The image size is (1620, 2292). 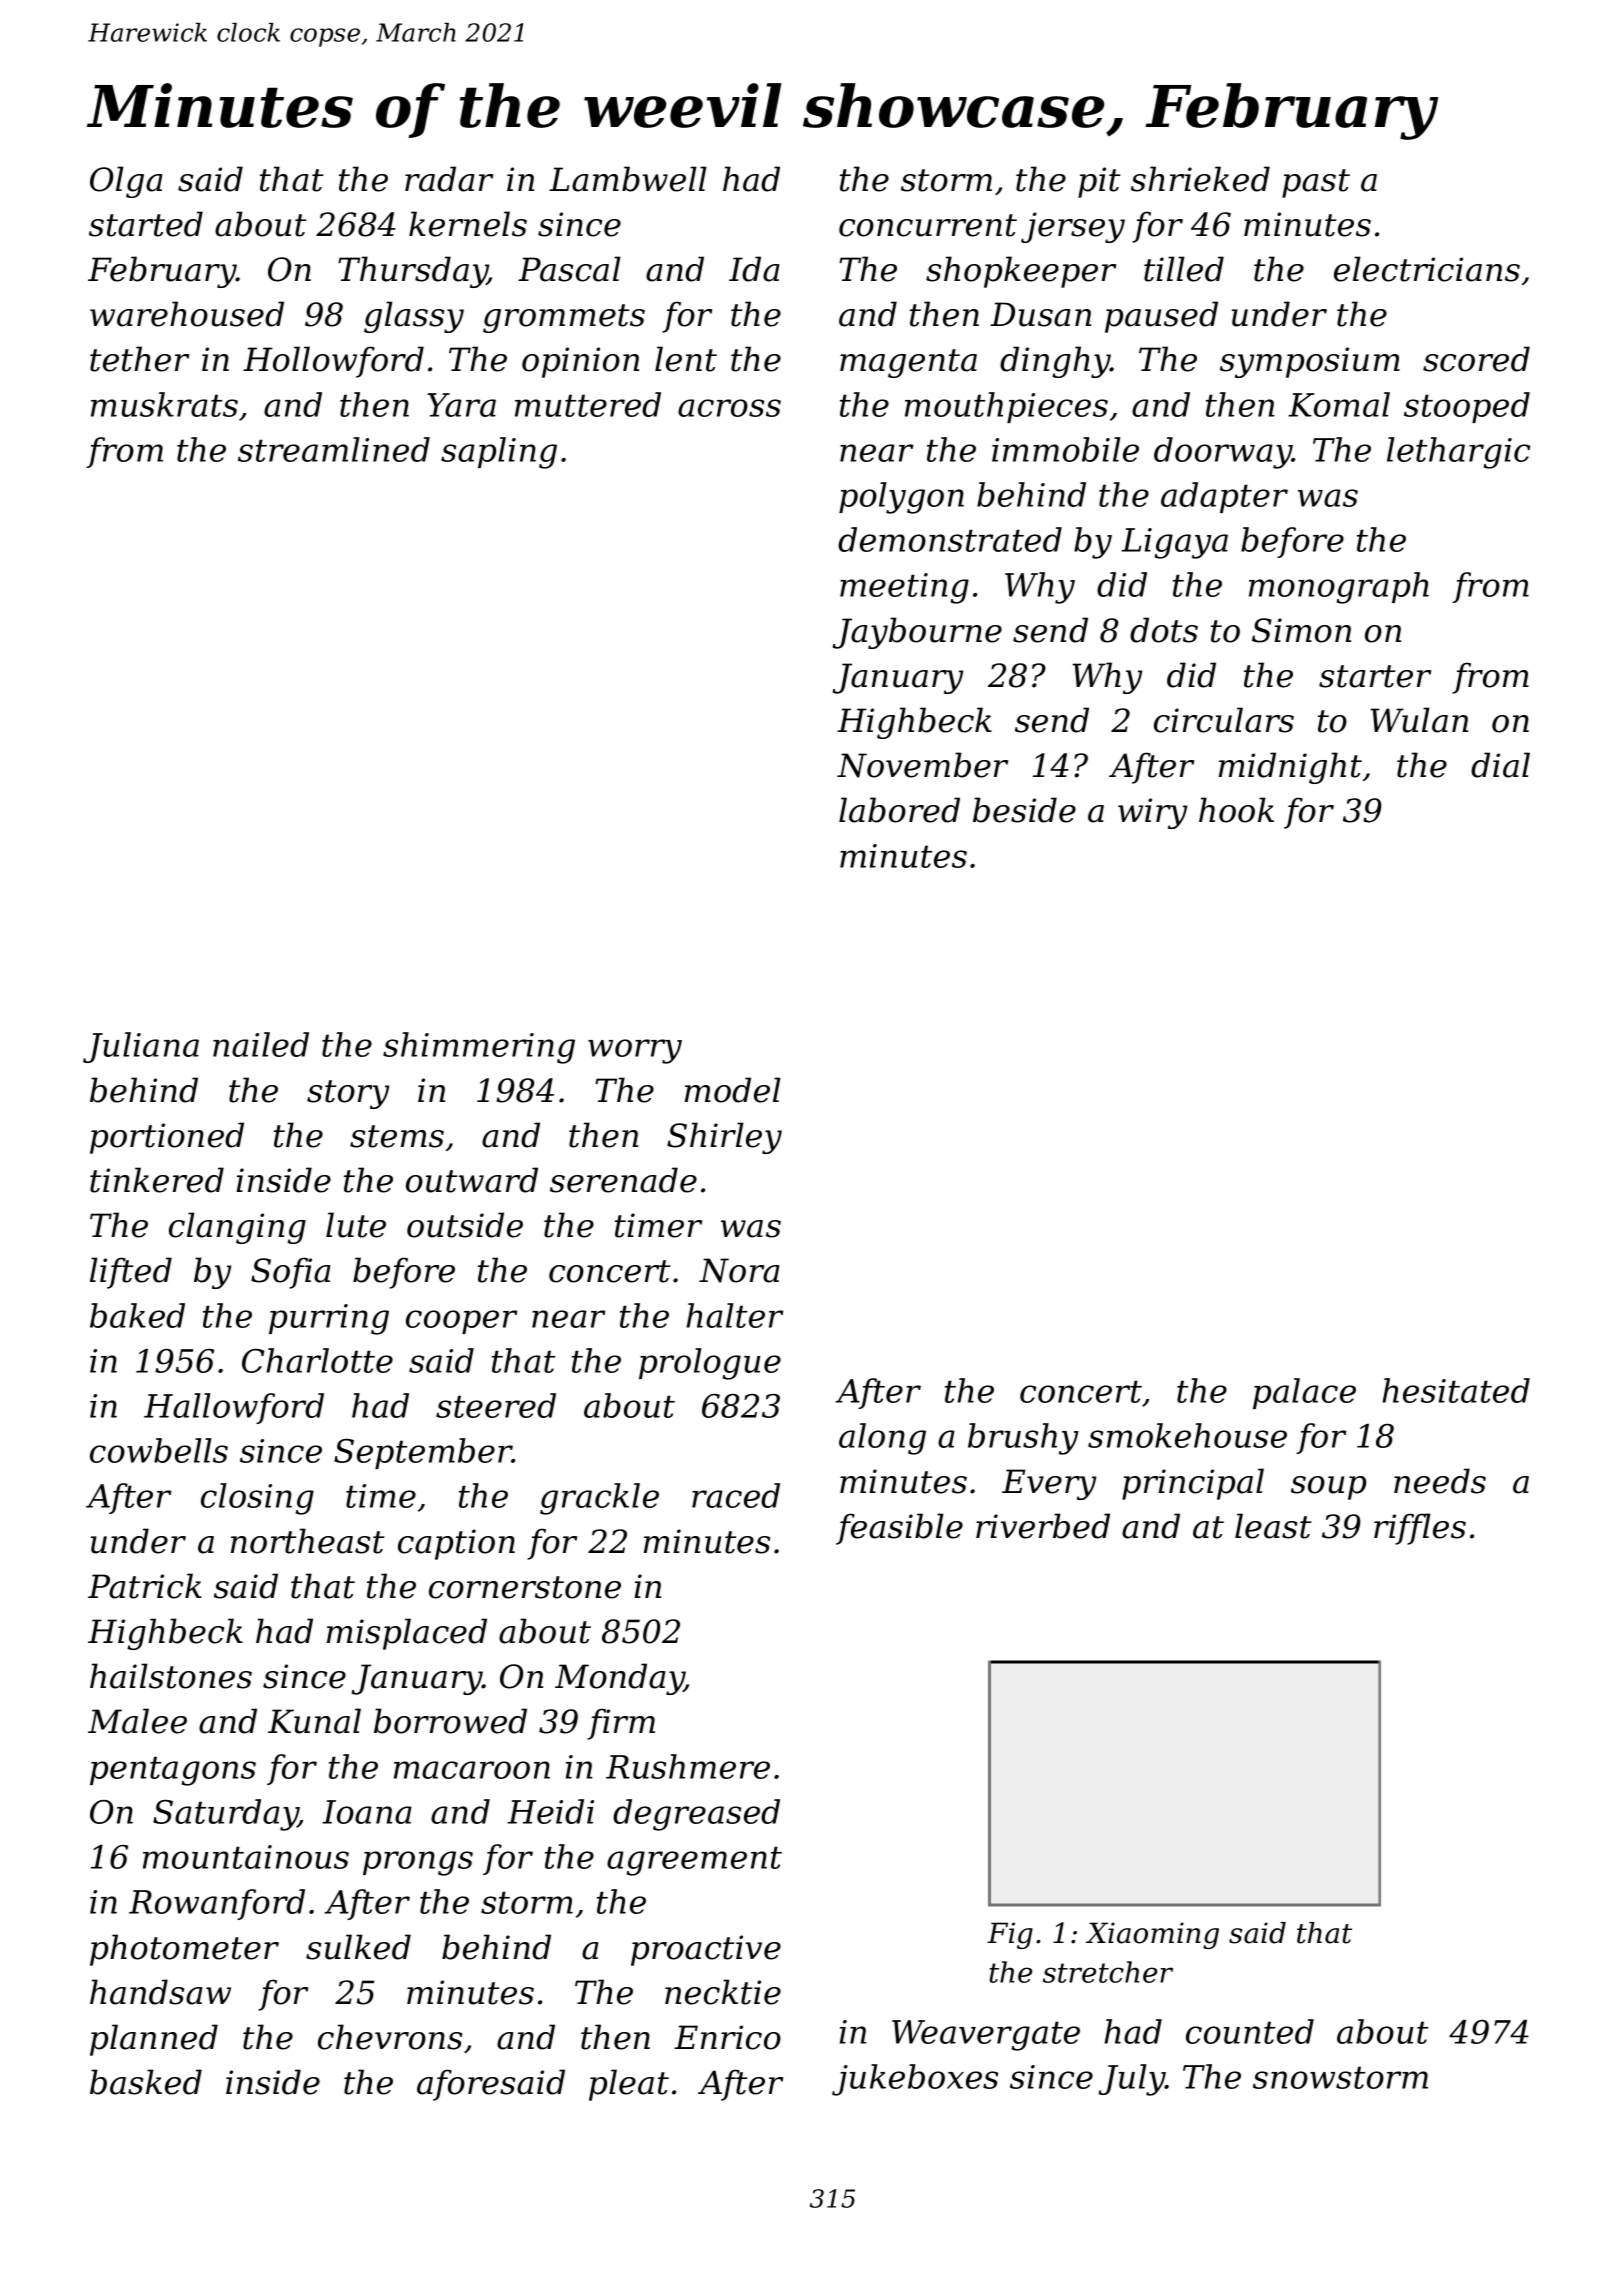 I want to click on Fig, so click(x=1010, y=1935).
